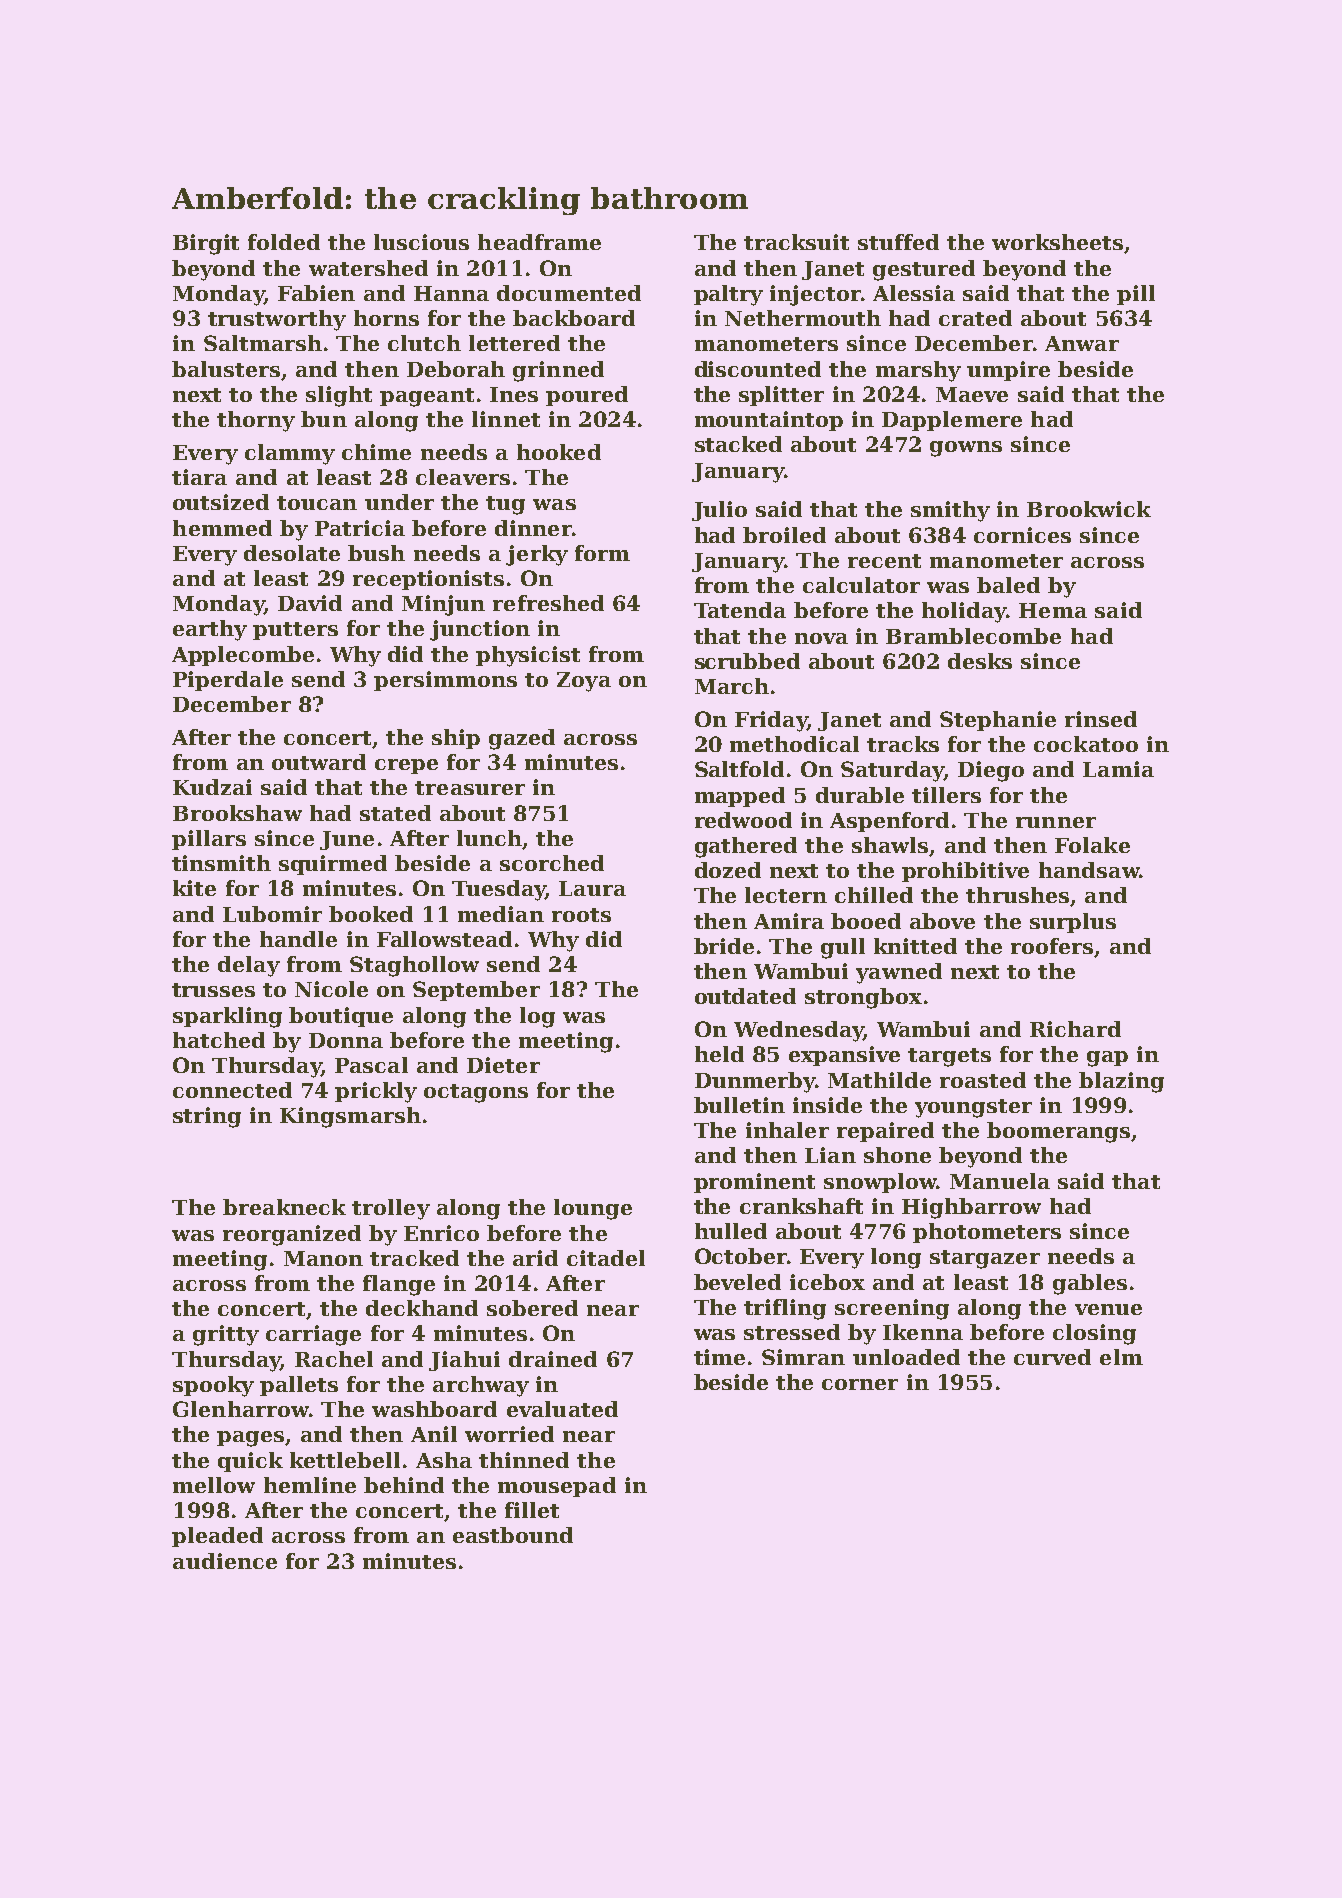 The image size is (1342, 1898). What do you see at coordinates (1057, 242) in the document?
I see `worksheets` at bounding box center [1057, 242].
